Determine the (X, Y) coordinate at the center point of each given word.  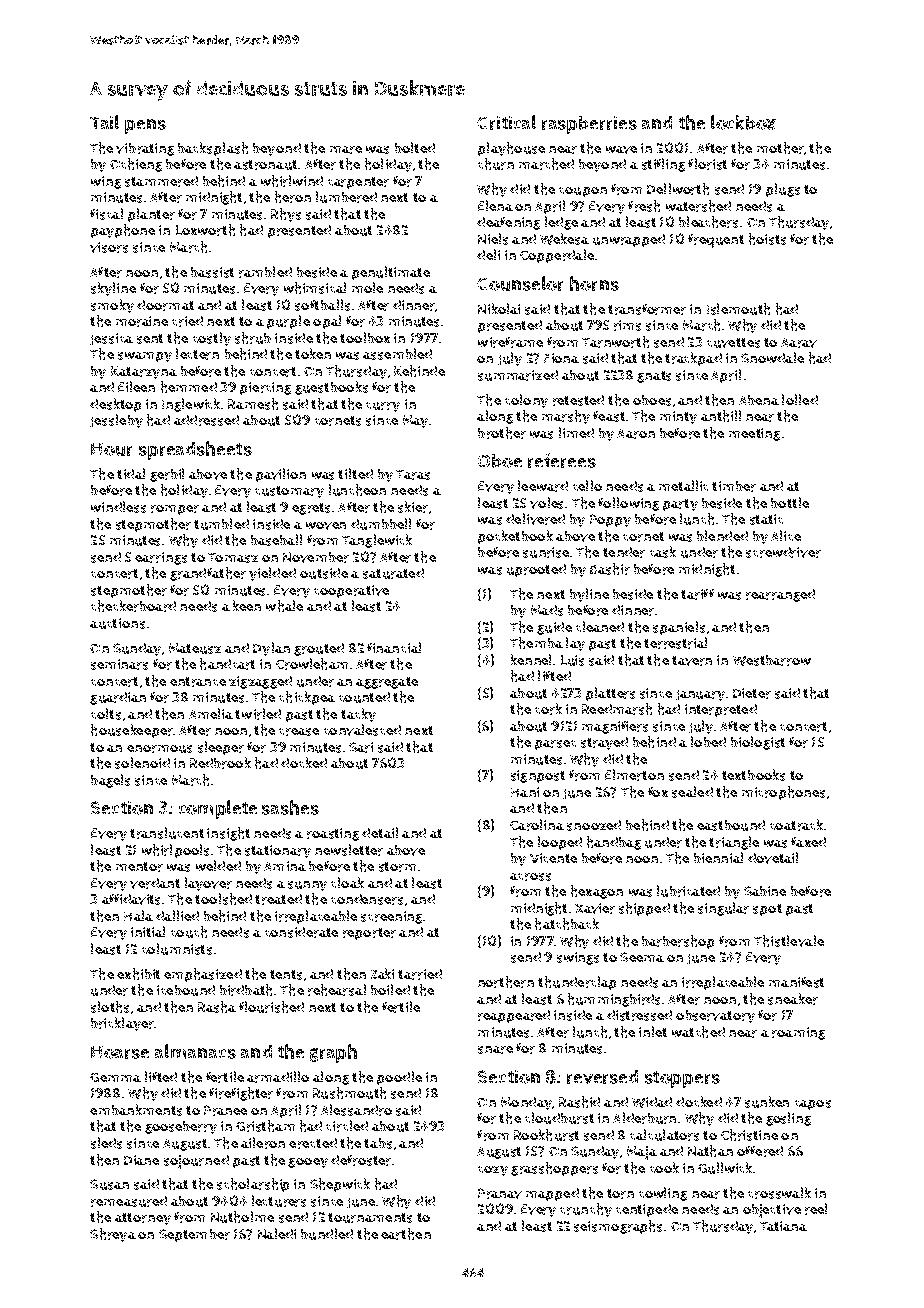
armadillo (278, 1077)
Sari (361, 747)
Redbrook (220, 763)
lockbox (743, 122)
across (530, 877)
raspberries (589, 125)
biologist (758, 743)
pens (145, 126)
